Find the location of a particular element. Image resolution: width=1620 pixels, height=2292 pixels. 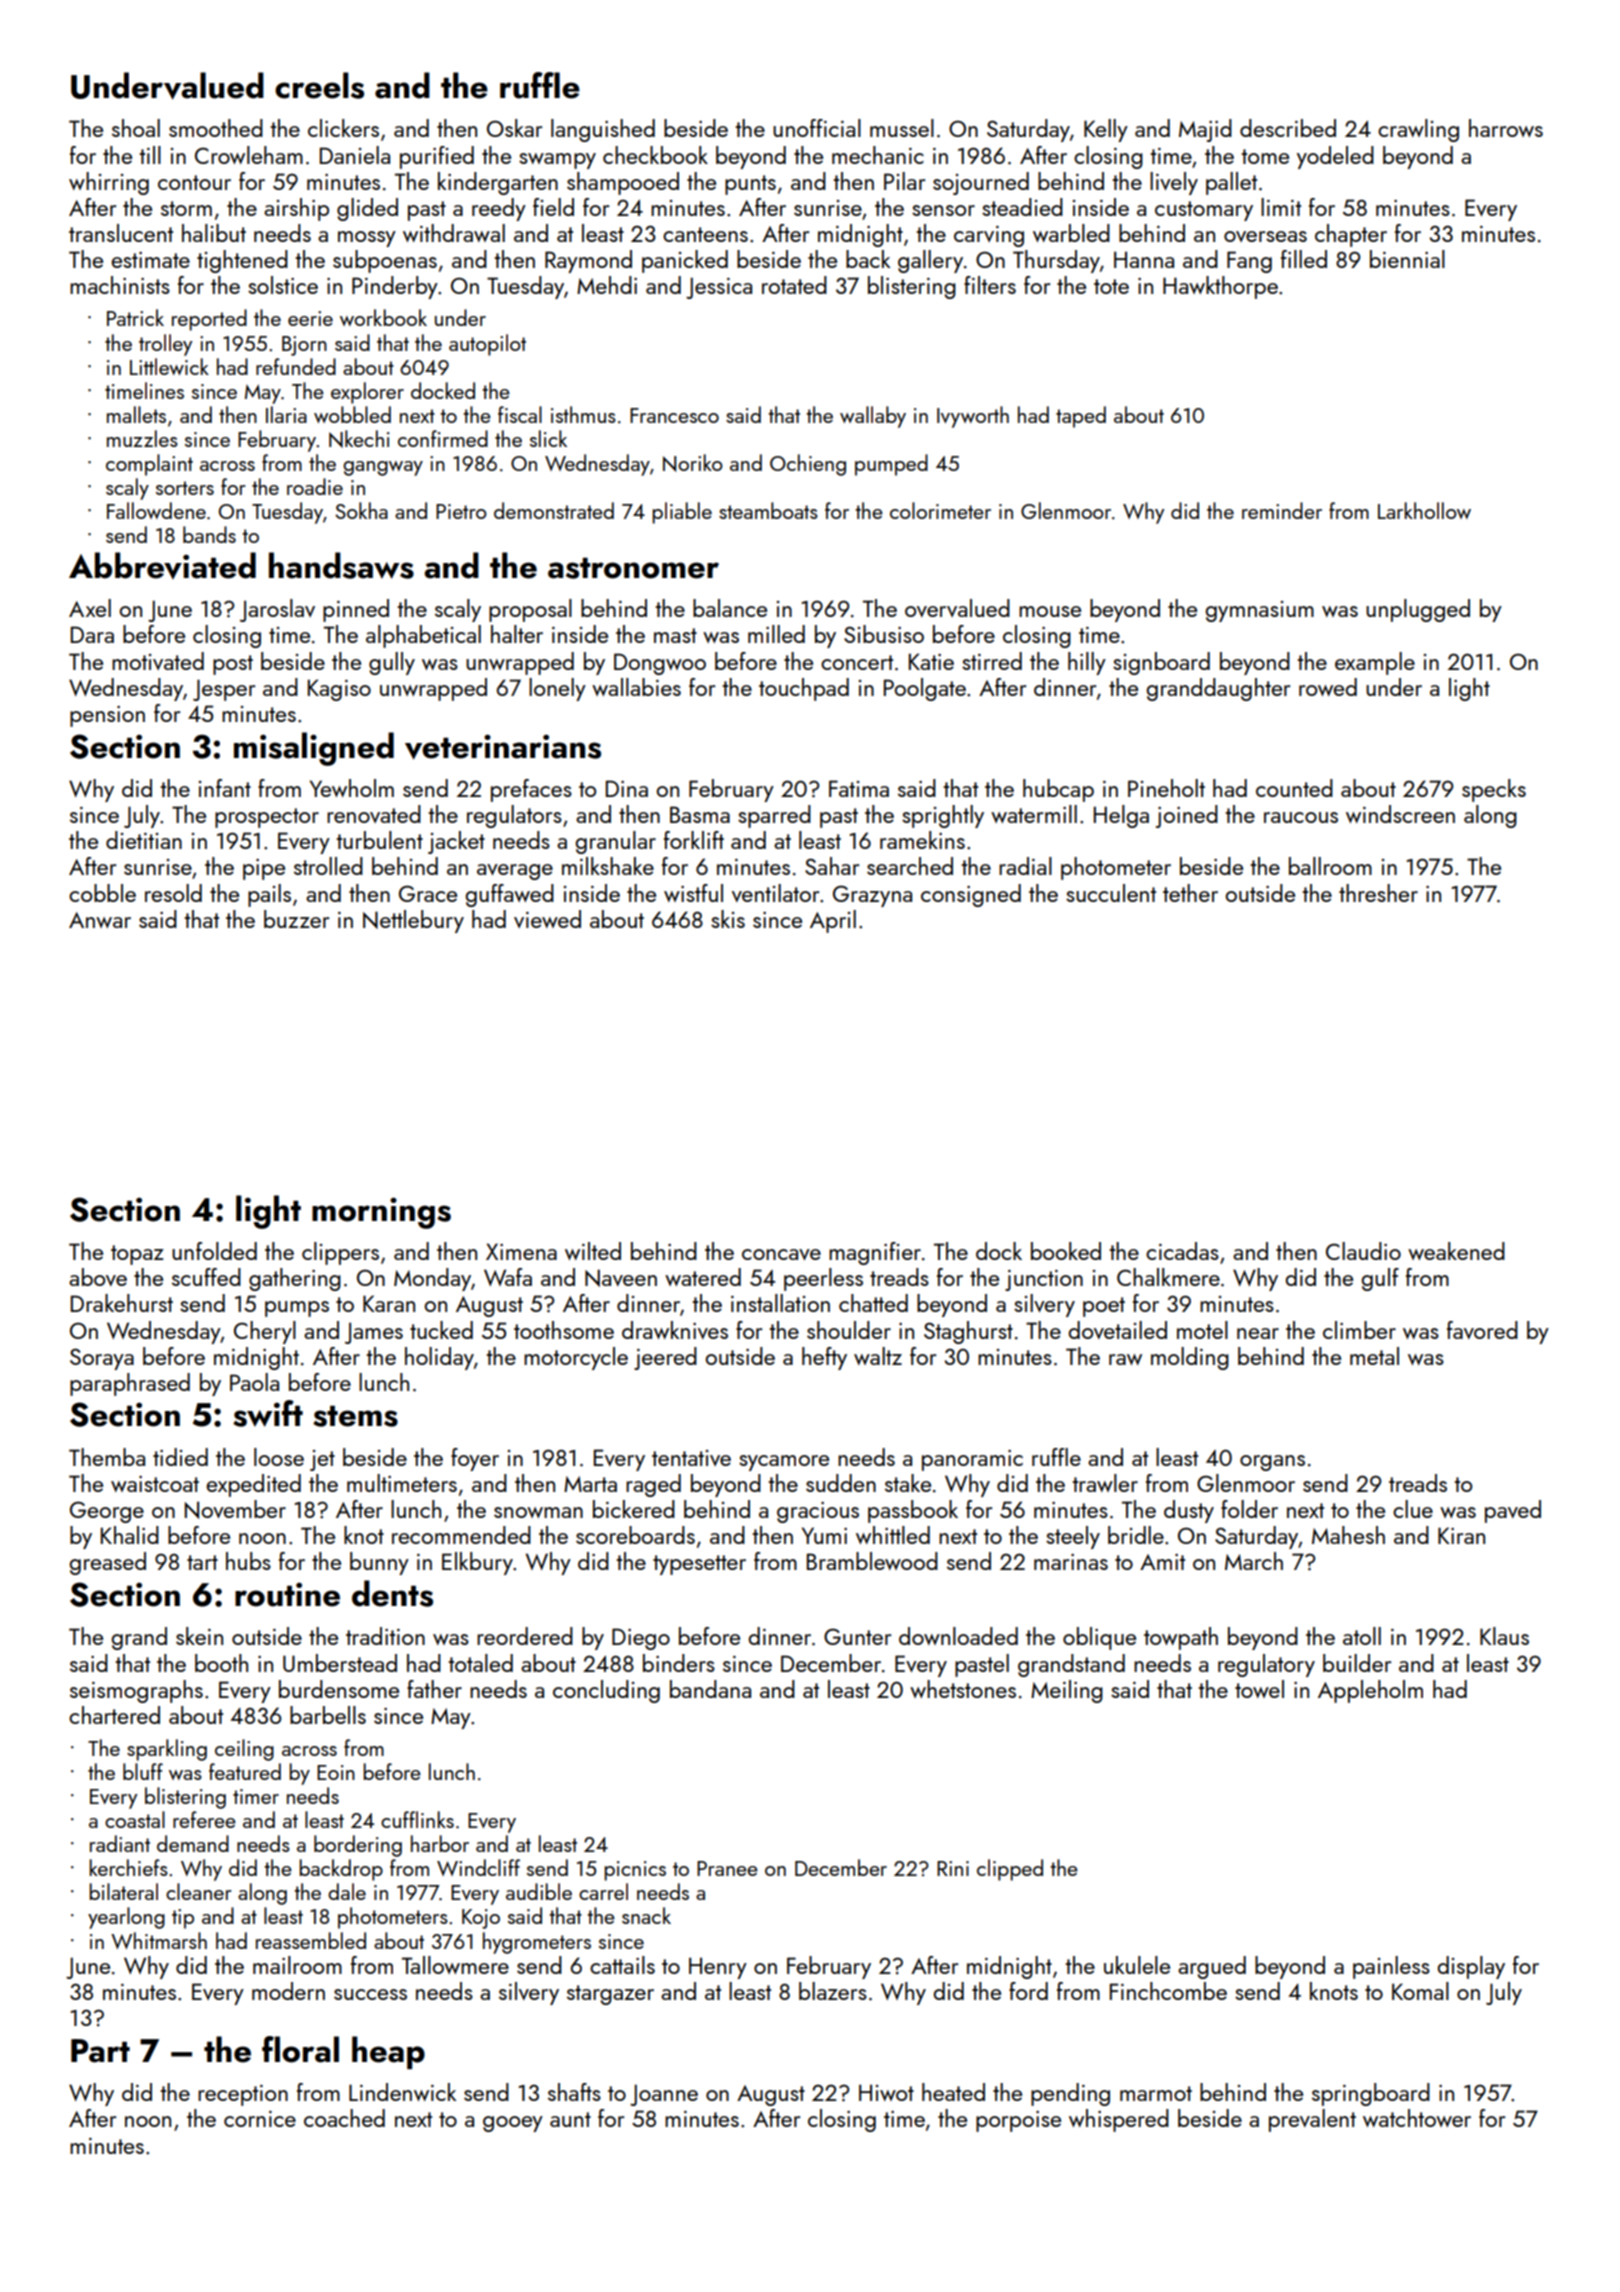

cornice is located at coordinates (260, 2119).
